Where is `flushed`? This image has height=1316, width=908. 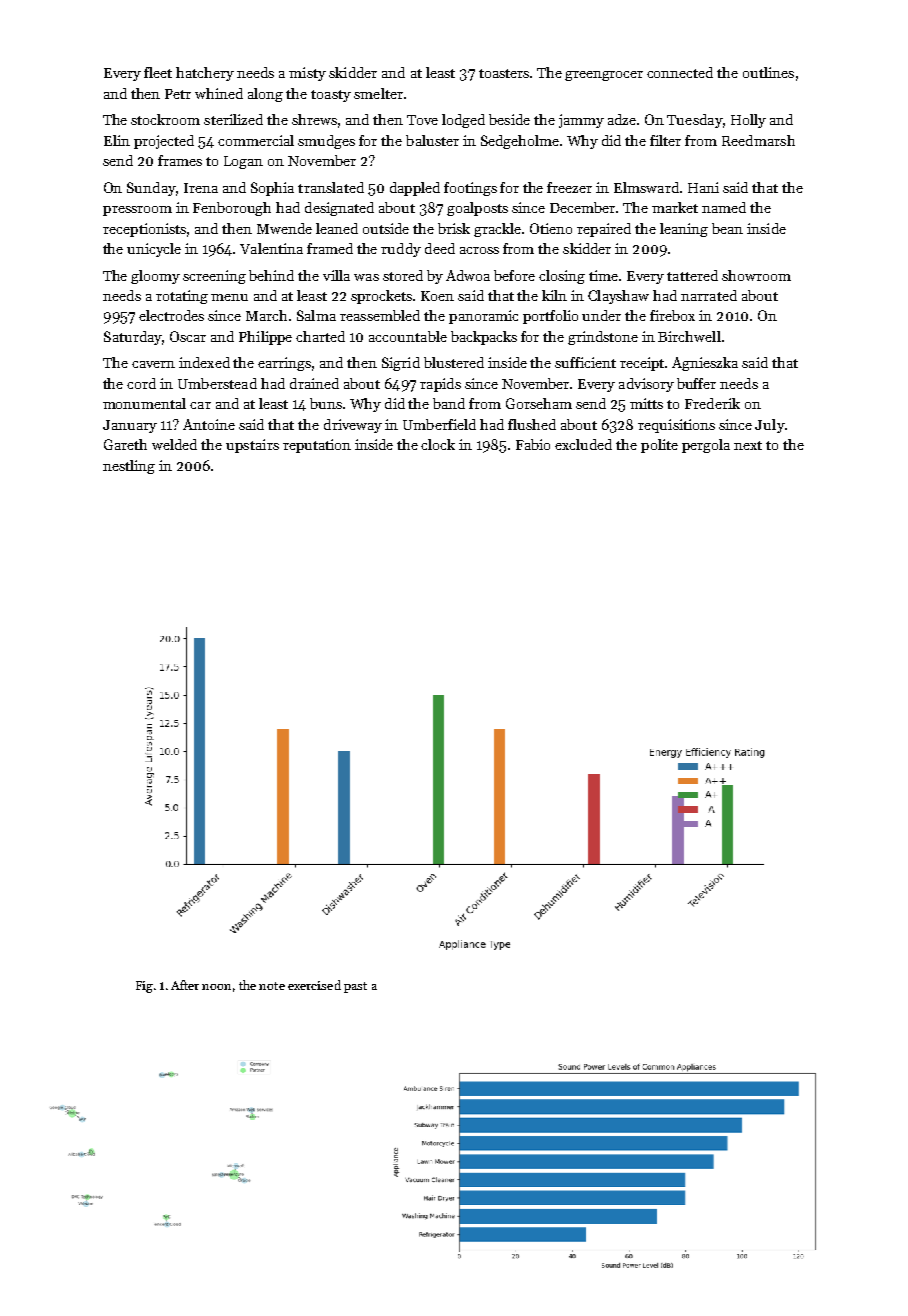 flushed is located at coordinates (532, 424).
